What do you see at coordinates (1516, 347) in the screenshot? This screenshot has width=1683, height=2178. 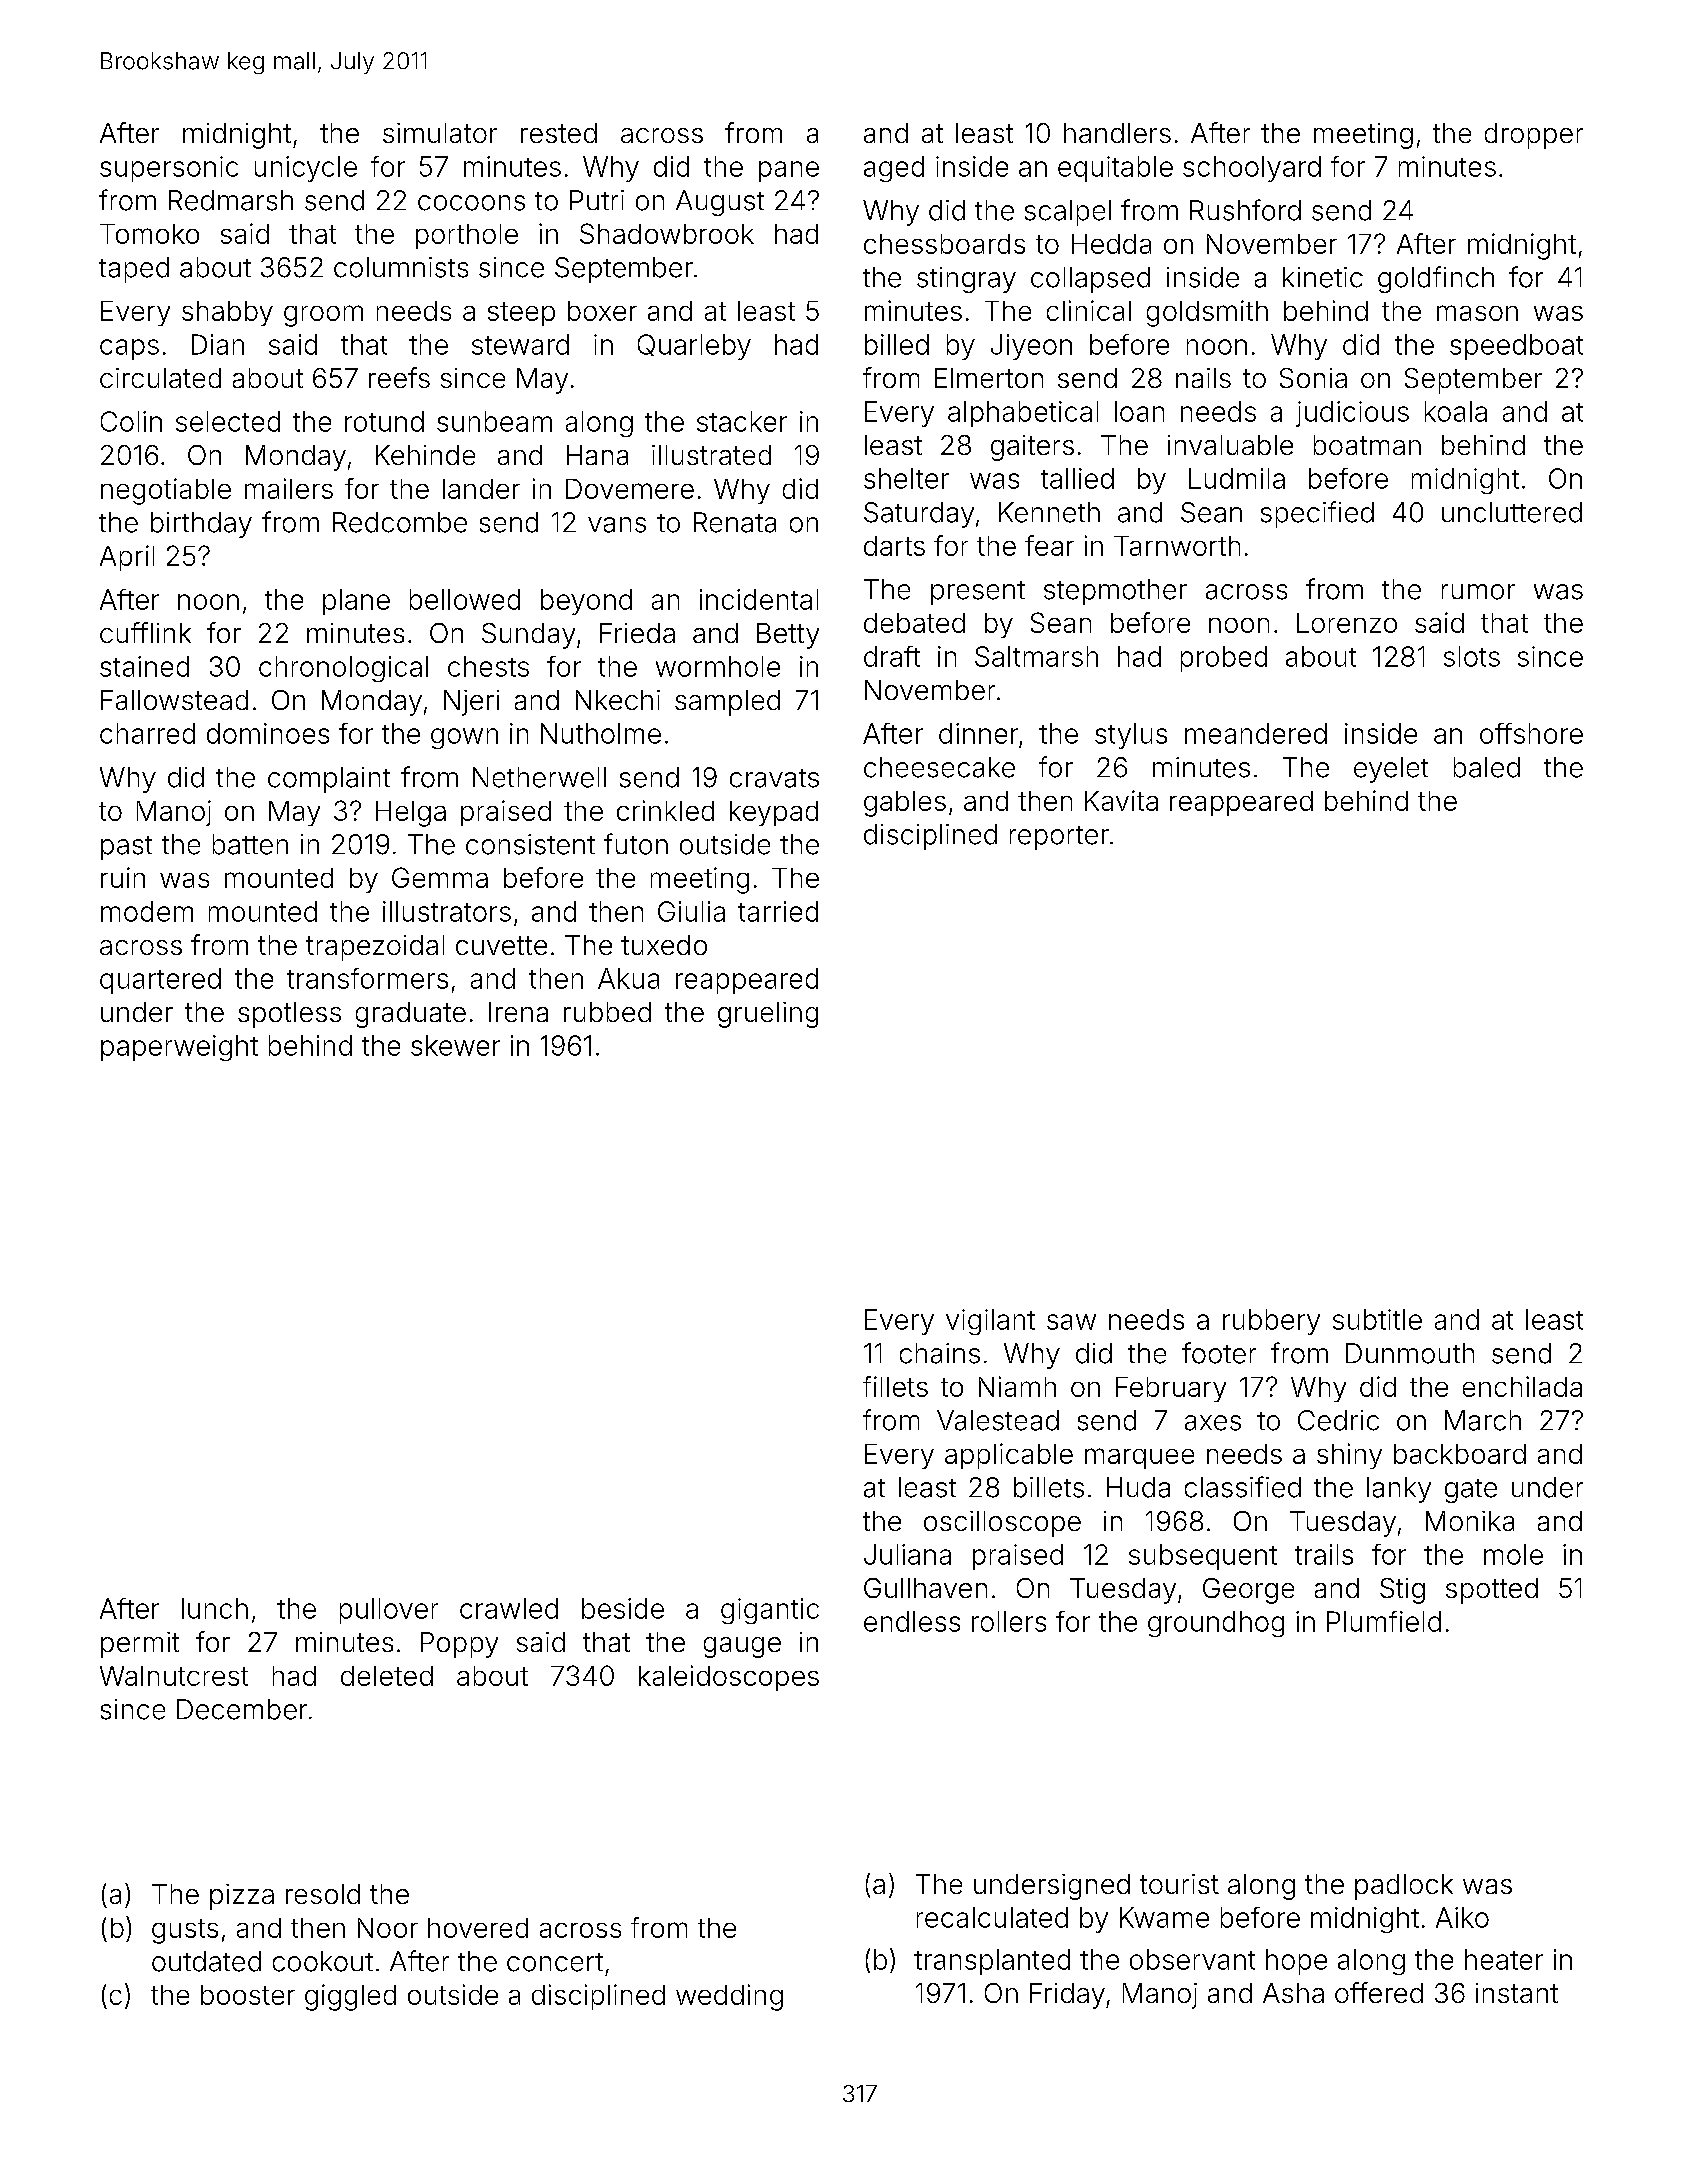 I see `speedboat` at bounding box center [1516, 347].
